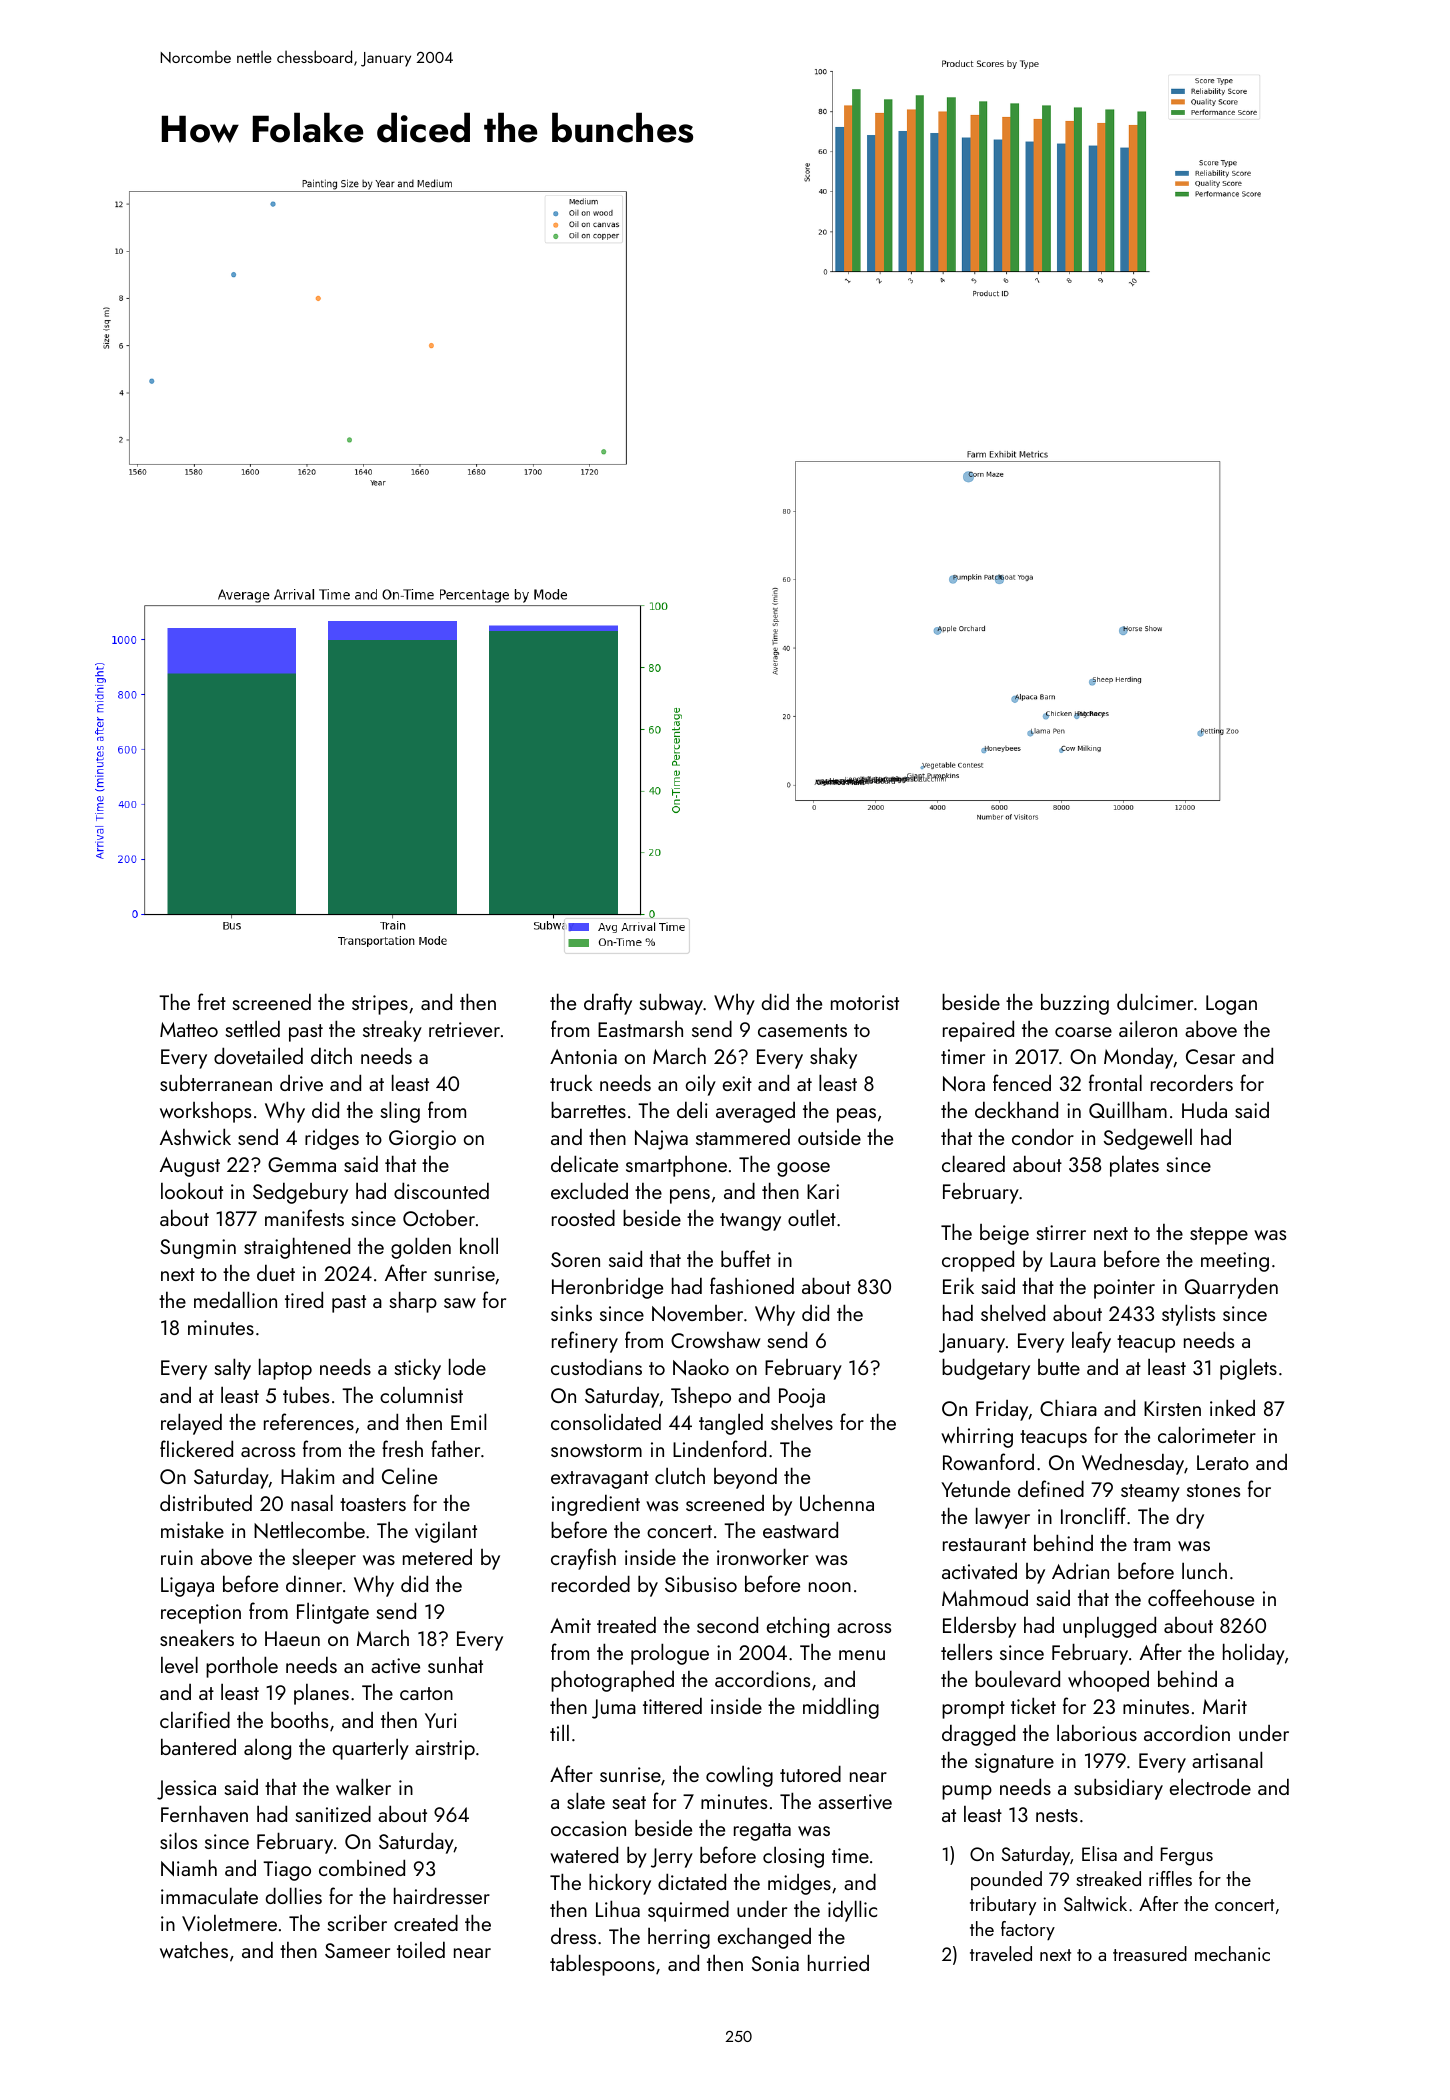  Describe the element at coordinates (830, 1587) in the page. I see `noon` at that location.
